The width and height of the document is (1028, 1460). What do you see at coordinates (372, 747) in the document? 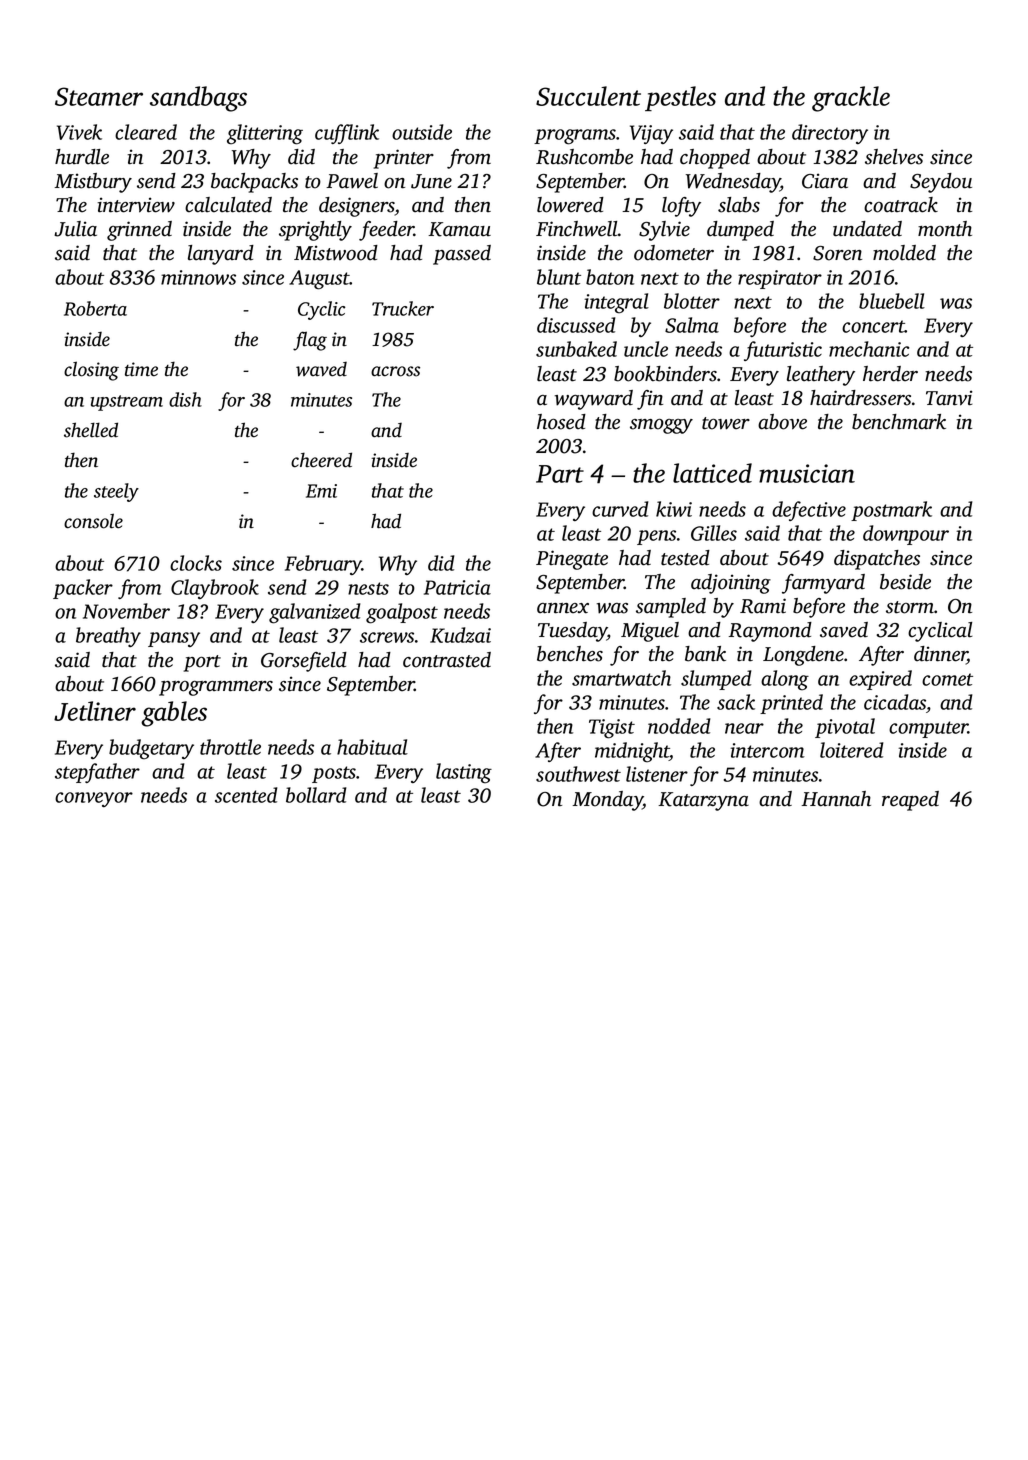
I see `habitual` at bounding box center [372, 747].
